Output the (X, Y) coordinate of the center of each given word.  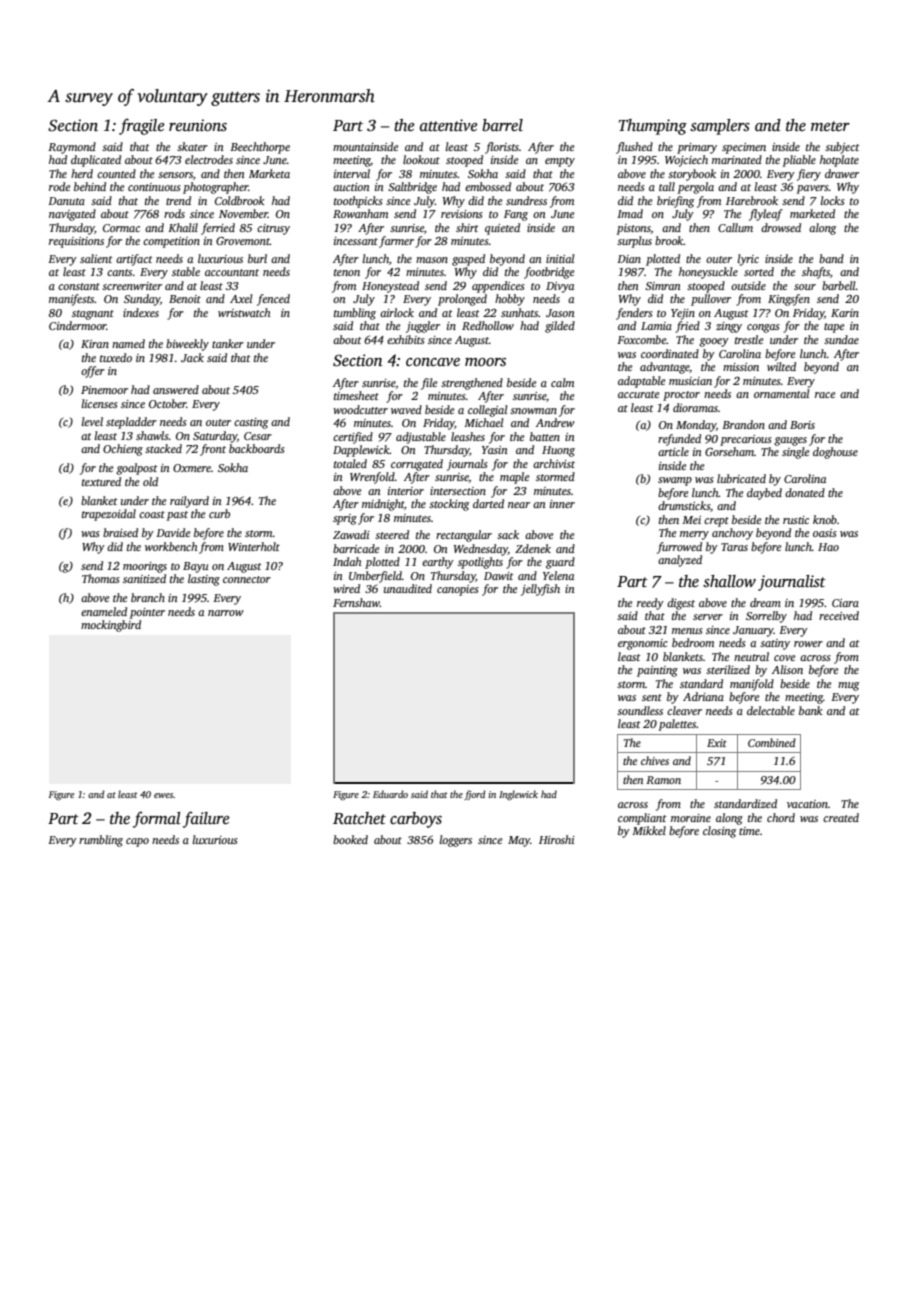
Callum (735, 227)
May (519, 841)
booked (350, 839)
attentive (449, 125)
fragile (142, 126)
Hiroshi (557, 839)
